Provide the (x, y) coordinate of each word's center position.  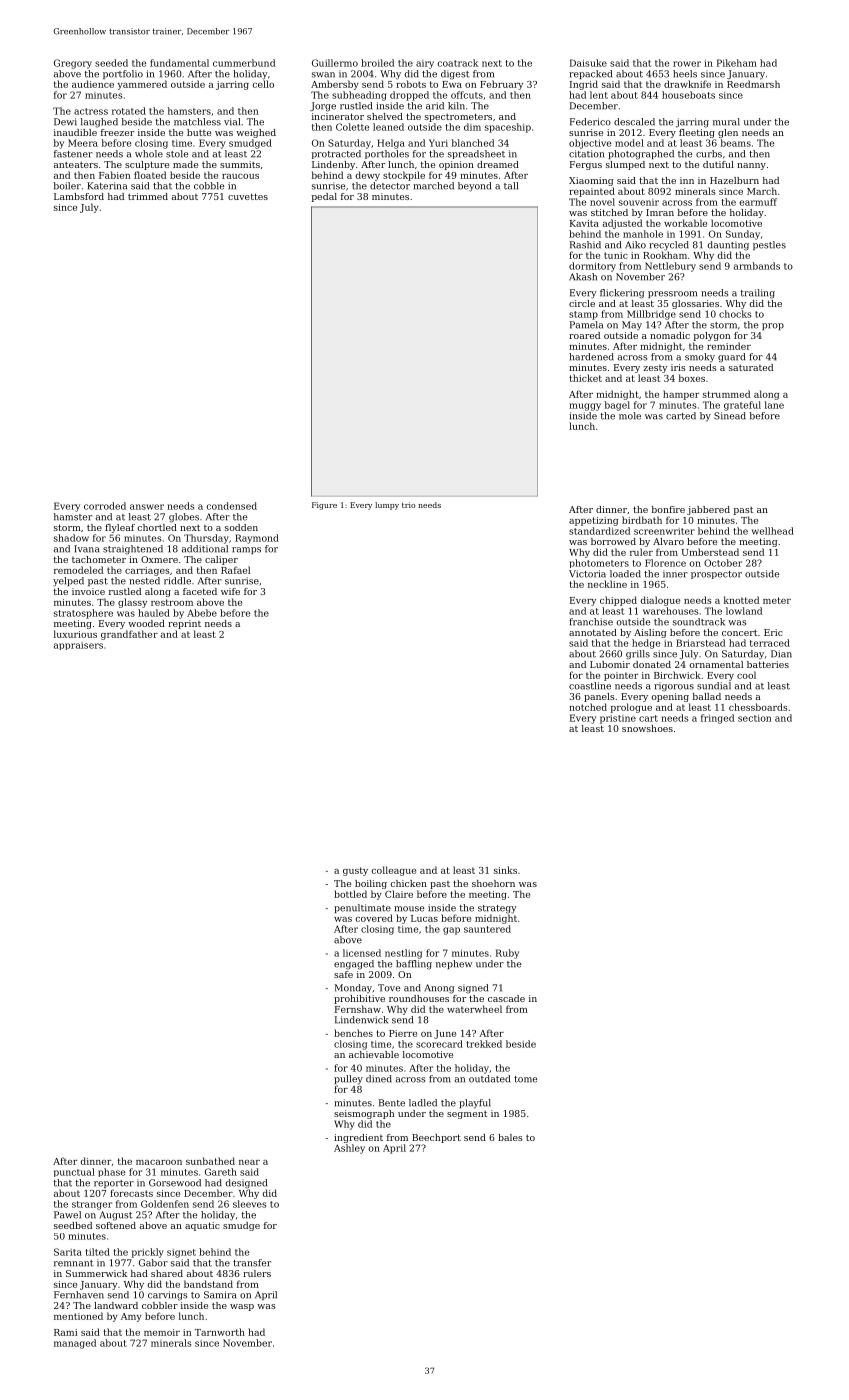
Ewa (452, 84)
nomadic (670, 335)
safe (343, 974)
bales (510, 1137)
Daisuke (588, 63)
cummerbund (244, 63)
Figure (324, 506)
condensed (232, 506)
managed (75, 1344)
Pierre (403, 1033)
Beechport (436, 1138)
